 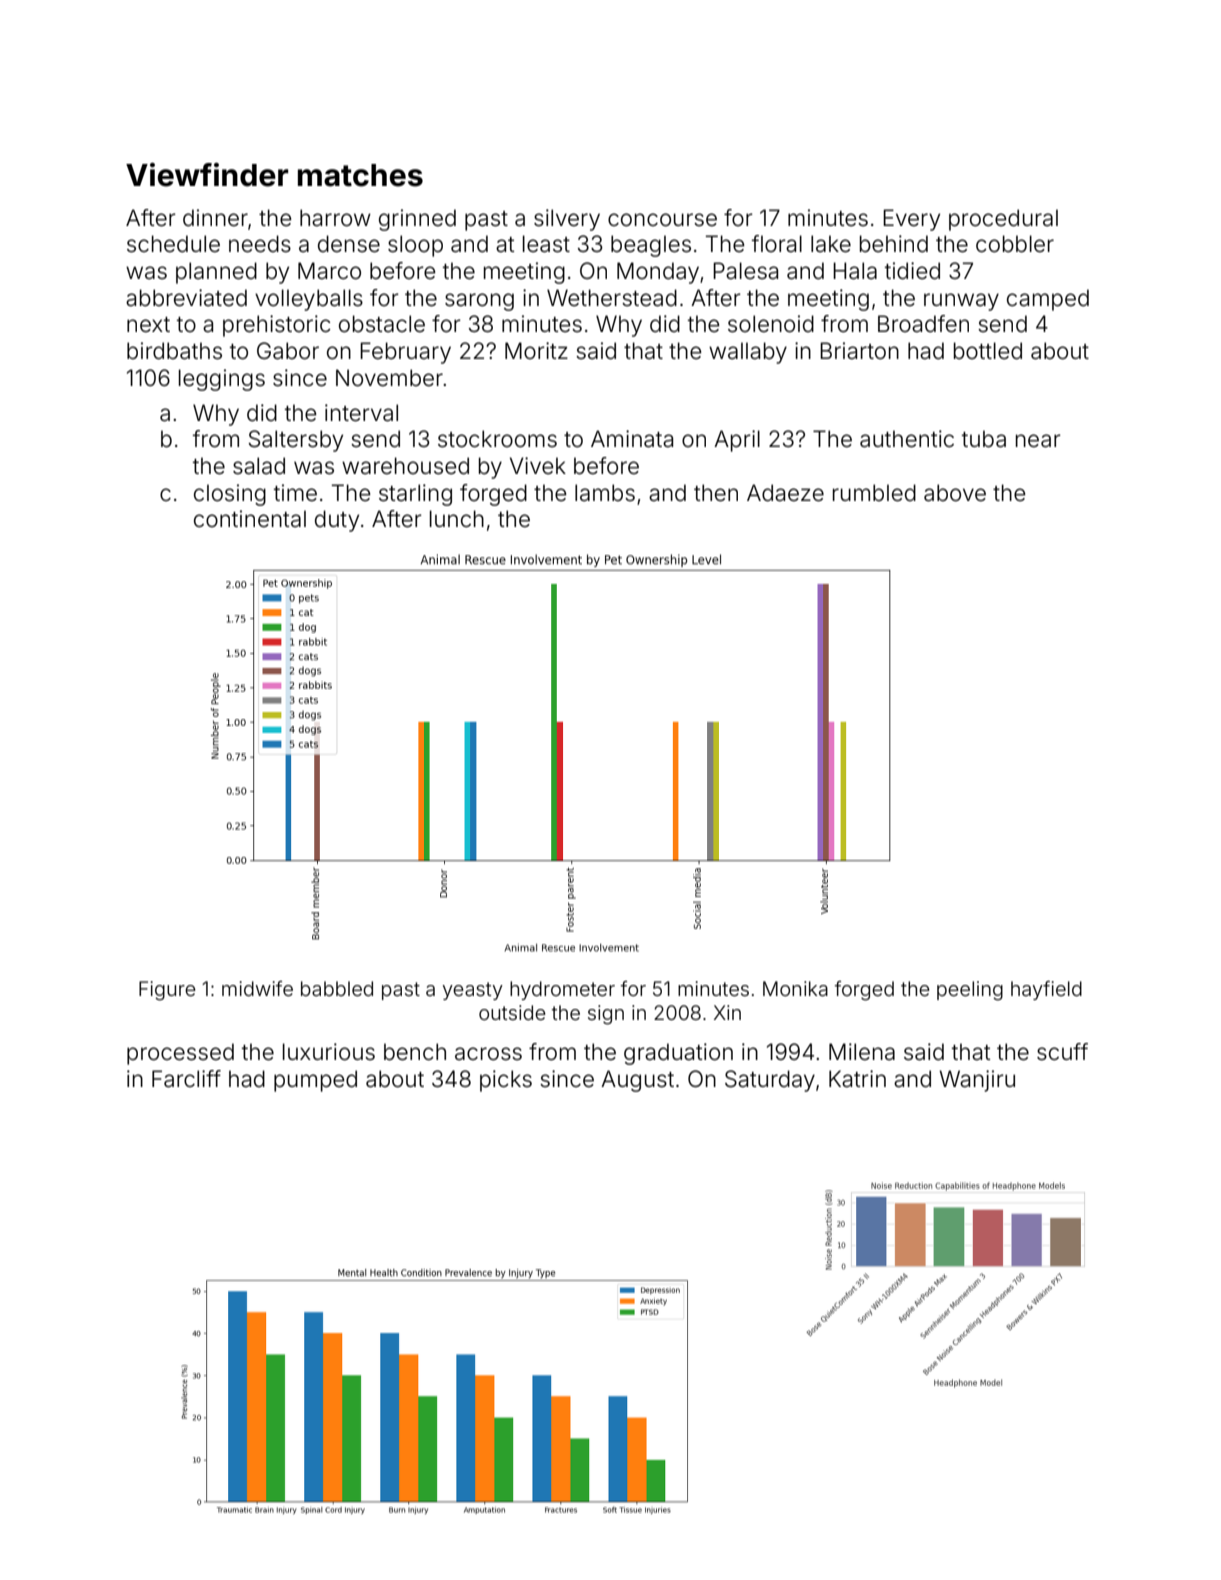 What do you see at coordinates (295, 493) in the document?
I see `time` at bounding box center [295, 493].
